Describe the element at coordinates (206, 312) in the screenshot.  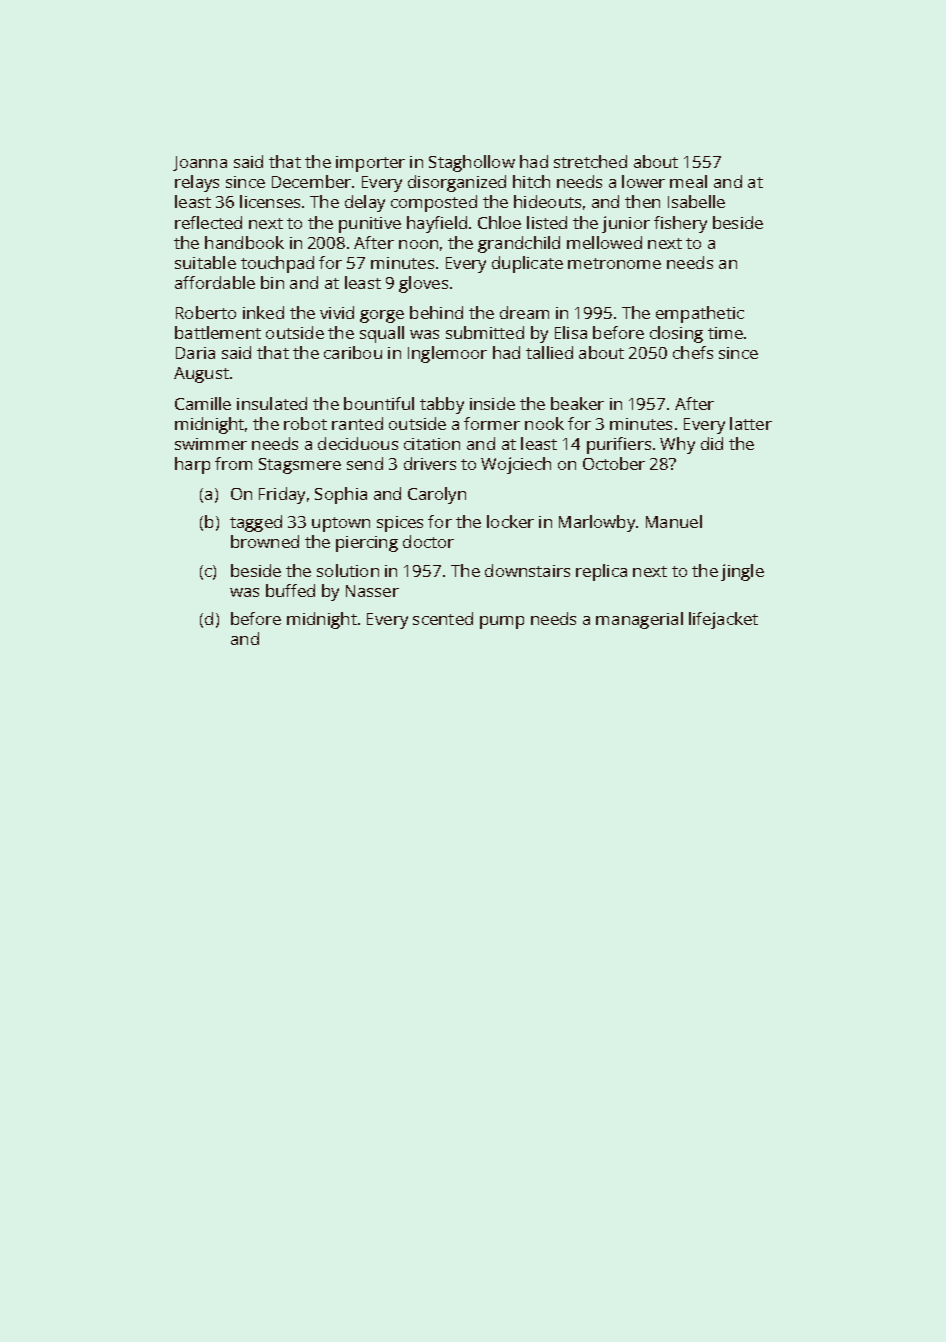
I see `Roberto` at that location.
